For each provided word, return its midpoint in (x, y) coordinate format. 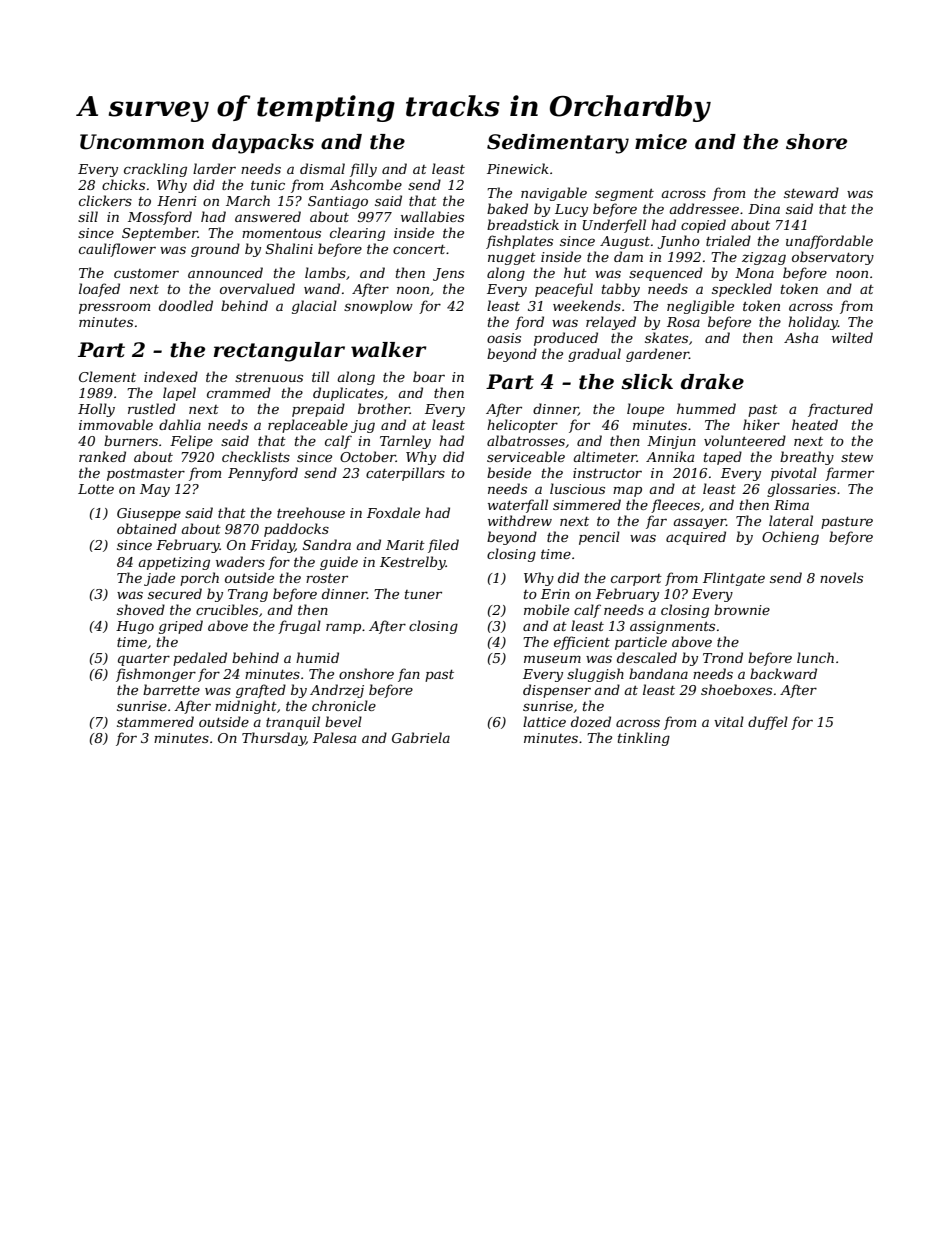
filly (363, 170)
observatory (833, 258)
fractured (840, 410)
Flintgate (734, 579)
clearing (357, 234)
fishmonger (156, 675)
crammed (239, 392)
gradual (594, 355)
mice (661, 142)
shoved (141, 609)
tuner (423, 594)
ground (215, 250)
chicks (123, 184)
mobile (546, 609)
